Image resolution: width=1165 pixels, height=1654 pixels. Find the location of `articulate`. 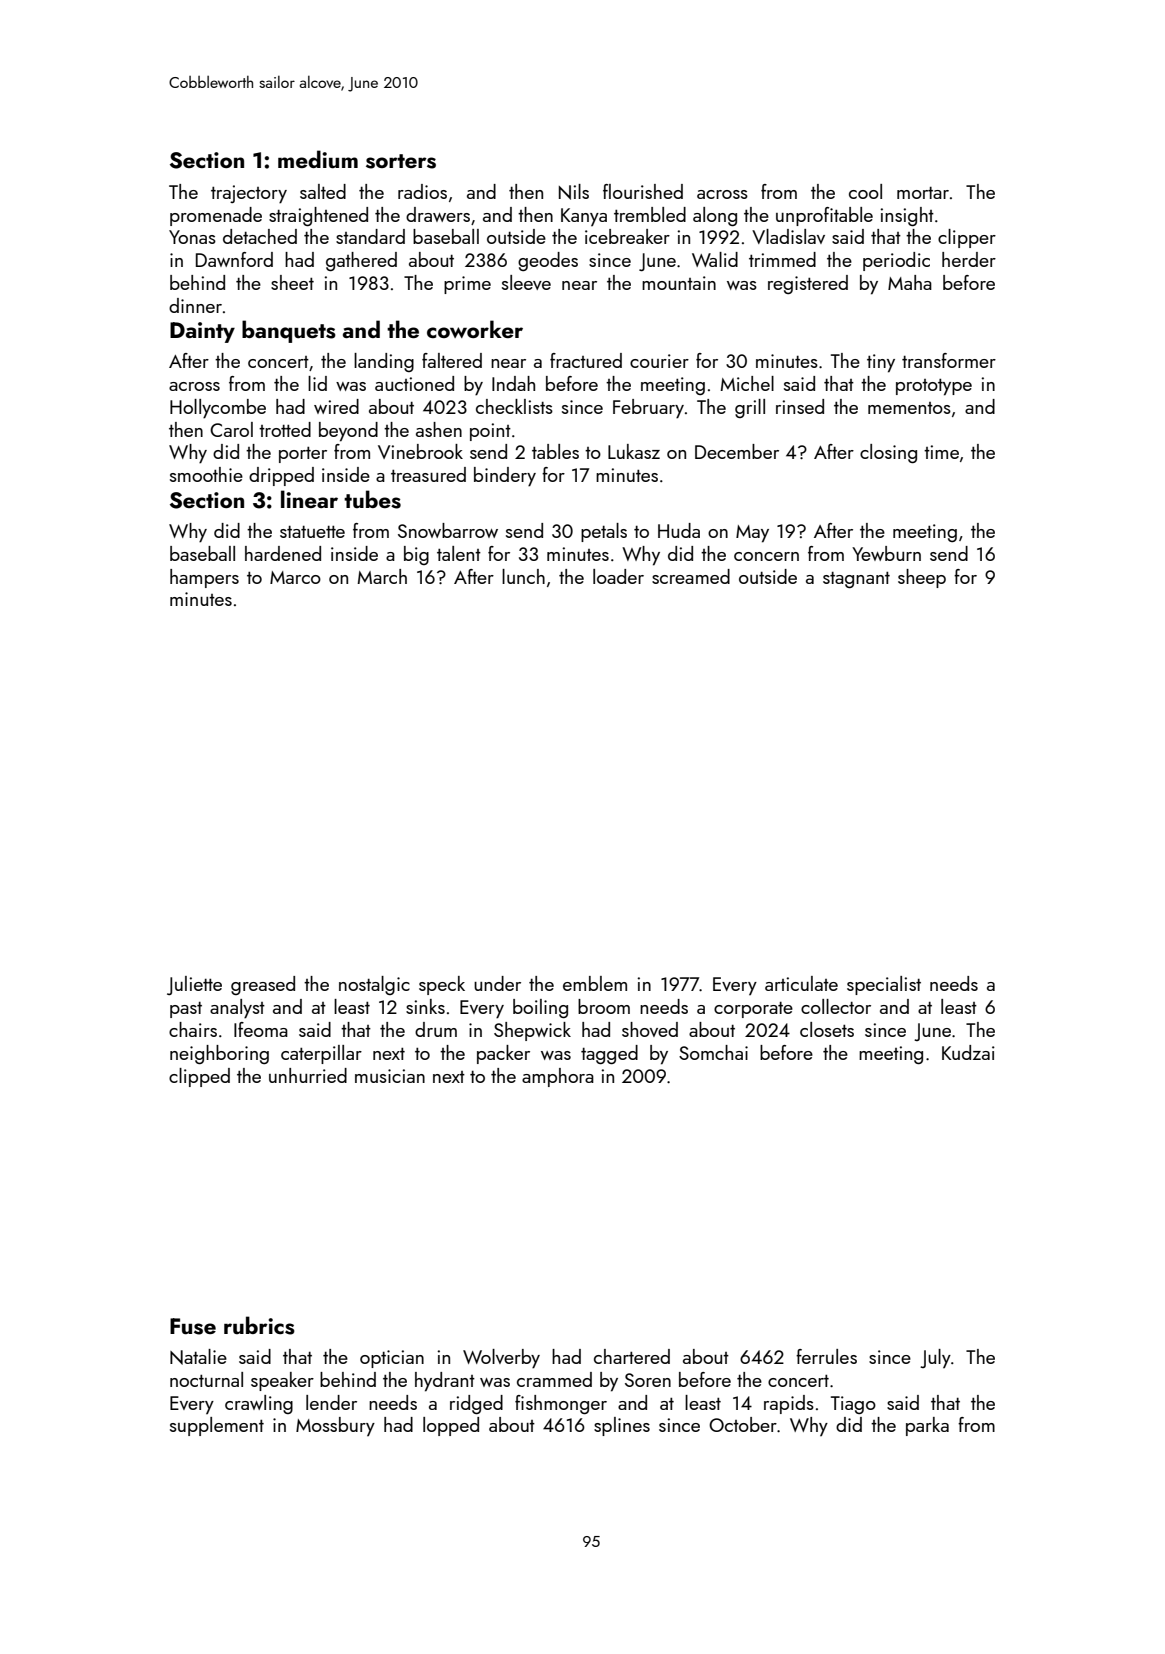

articulate is located at coordinates (801, 983).
